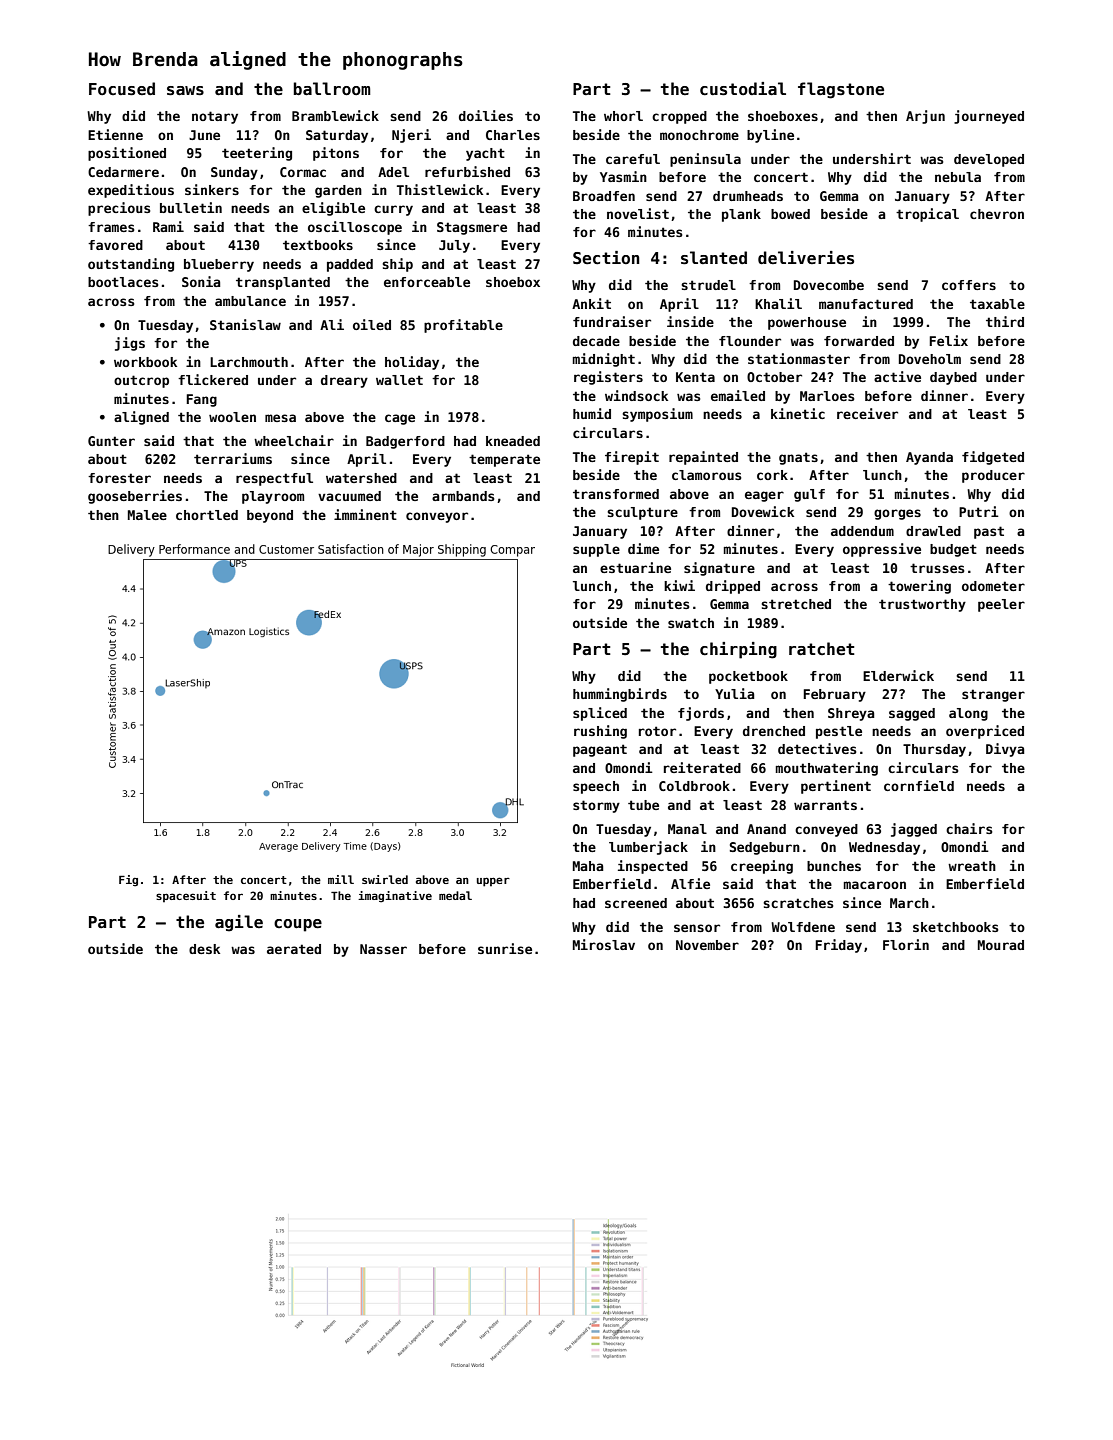 This image has height=1440, width=1113. What do you see at coordinates (204, 949) in the image?
I see `desk` at bounding box center [204, 949].
